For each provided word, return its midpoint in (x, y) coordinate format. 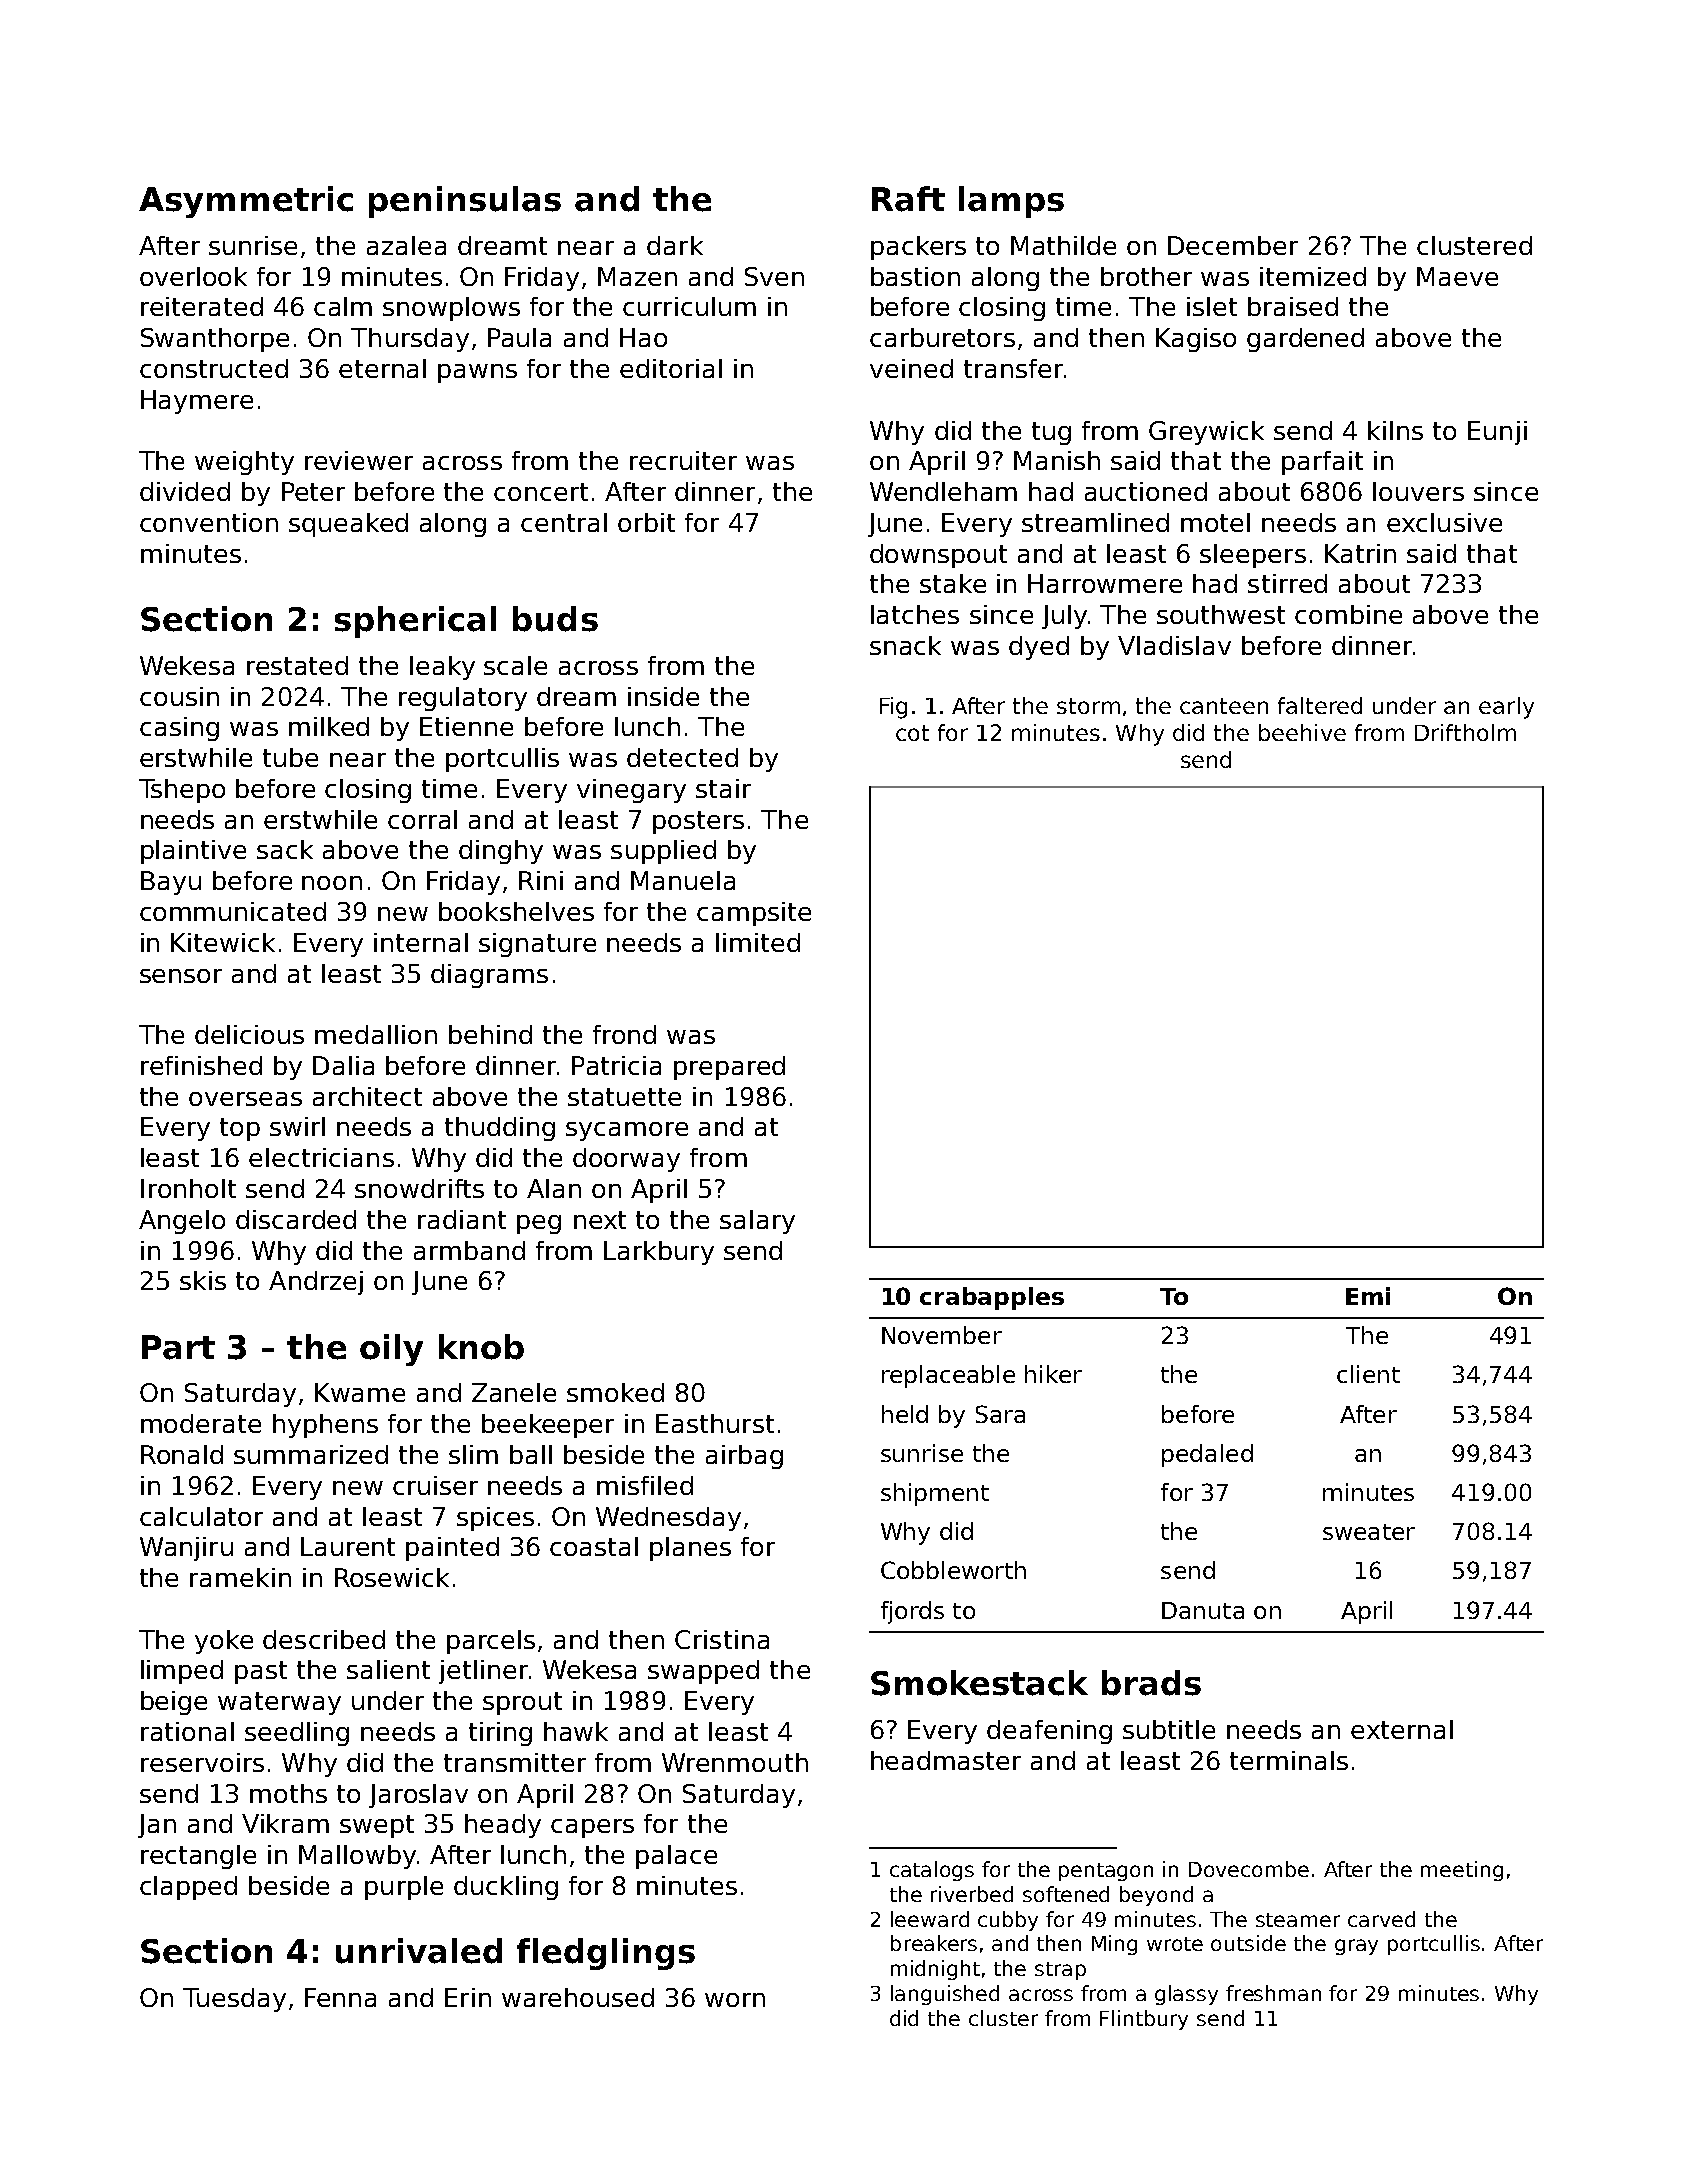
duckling (506, 1888)
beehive (1302, 732)
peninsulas (465, 202)
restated (297, 665)
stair (723, 788)
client (1368, 1374)
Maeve (1457, 276)
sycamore (627, 1131)
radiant (462, 1219)
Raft (908, 199)
